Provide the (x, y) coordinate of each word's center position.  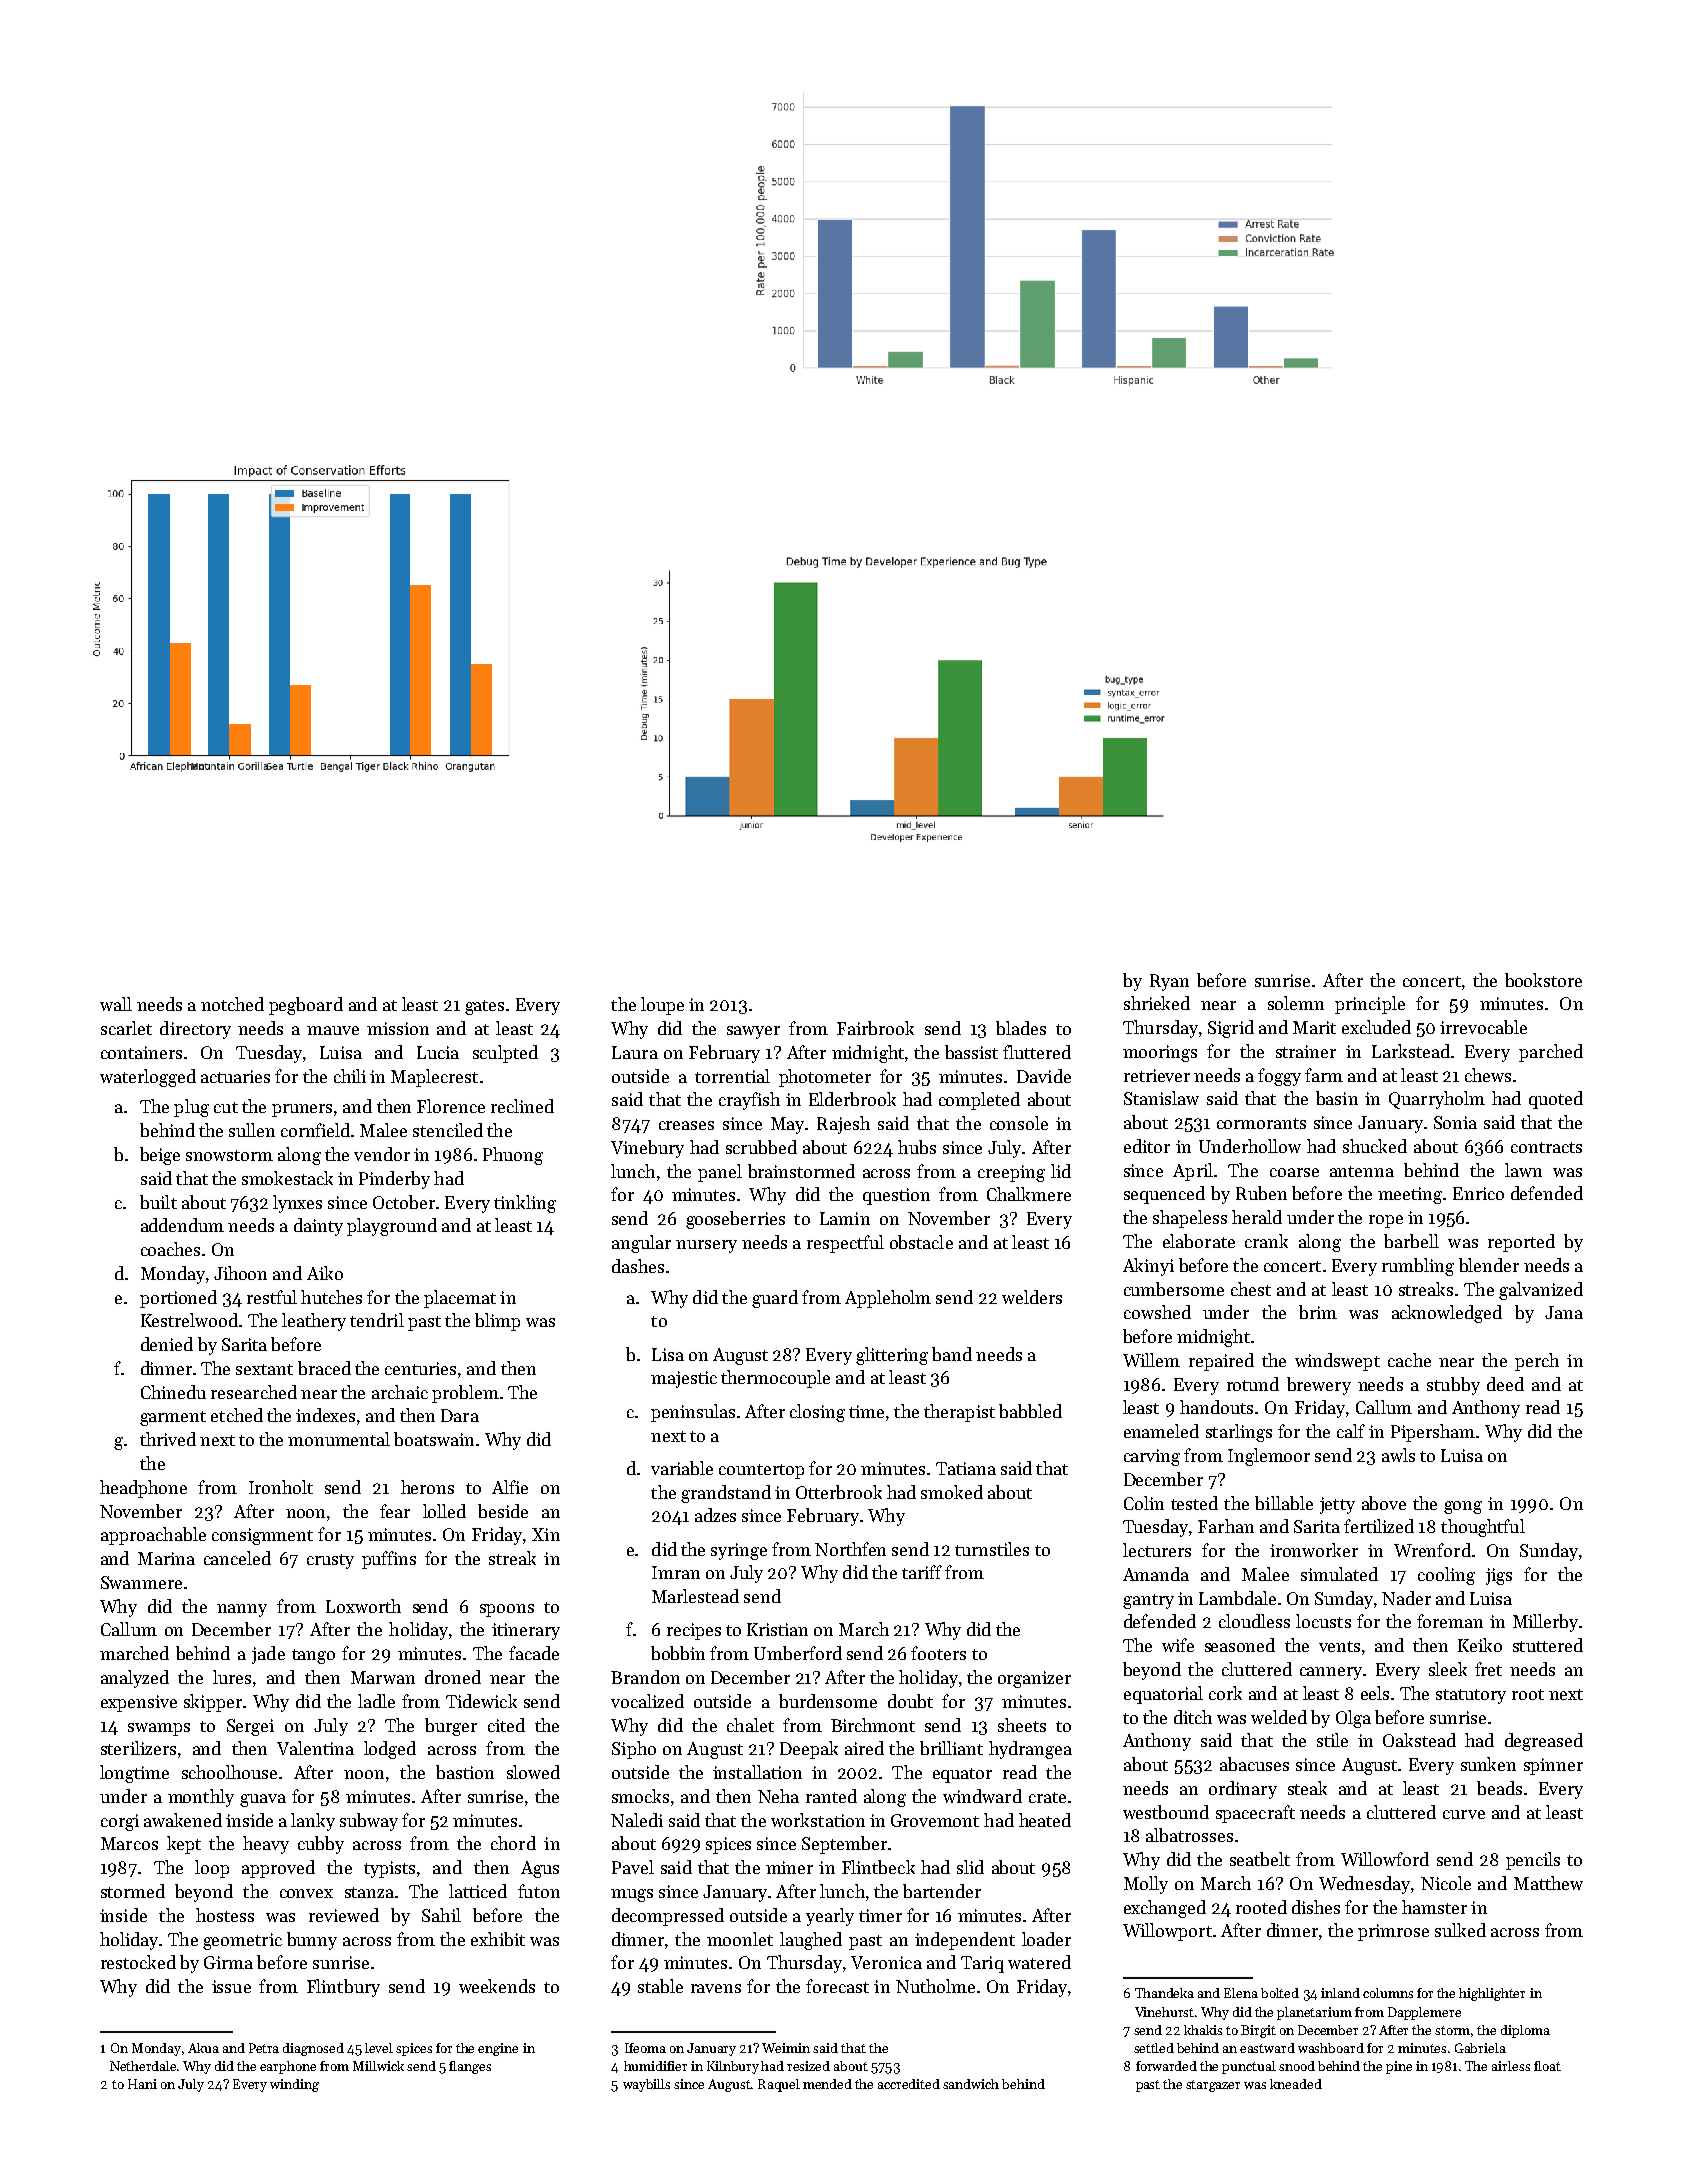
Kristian (777, 1629)
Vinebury (647, 1149)
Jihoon (240, 1273)
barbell (1411, 1241)
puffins (389, 1560)
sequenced (1164, 1195)
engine (498, 2049)
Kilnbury (733, 2067)
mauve (333, 1030)
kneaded (1296, 2084)
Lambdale (1237, 1598)
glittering (892, 1356)
